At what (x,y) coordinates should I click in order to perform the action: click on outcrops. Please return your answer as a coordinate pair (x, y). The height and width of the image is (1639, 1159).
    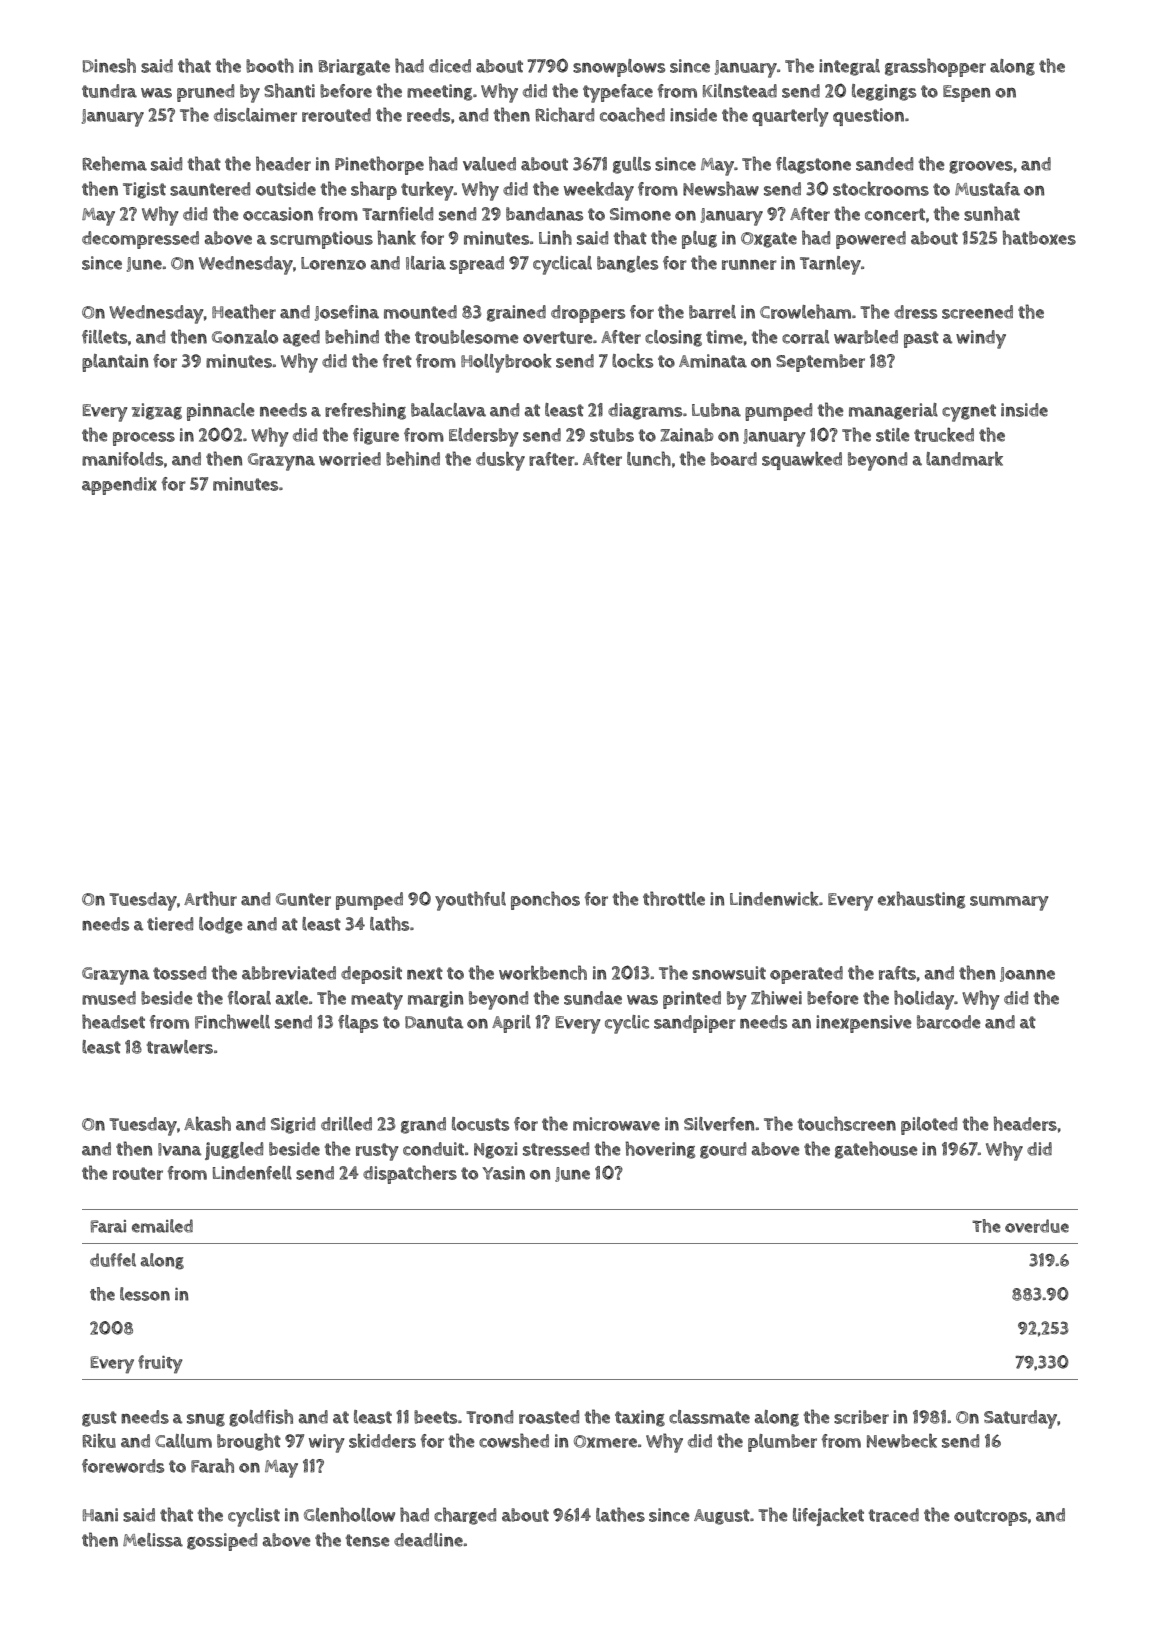
    Looking at the image, I should click on (990, 1517).
